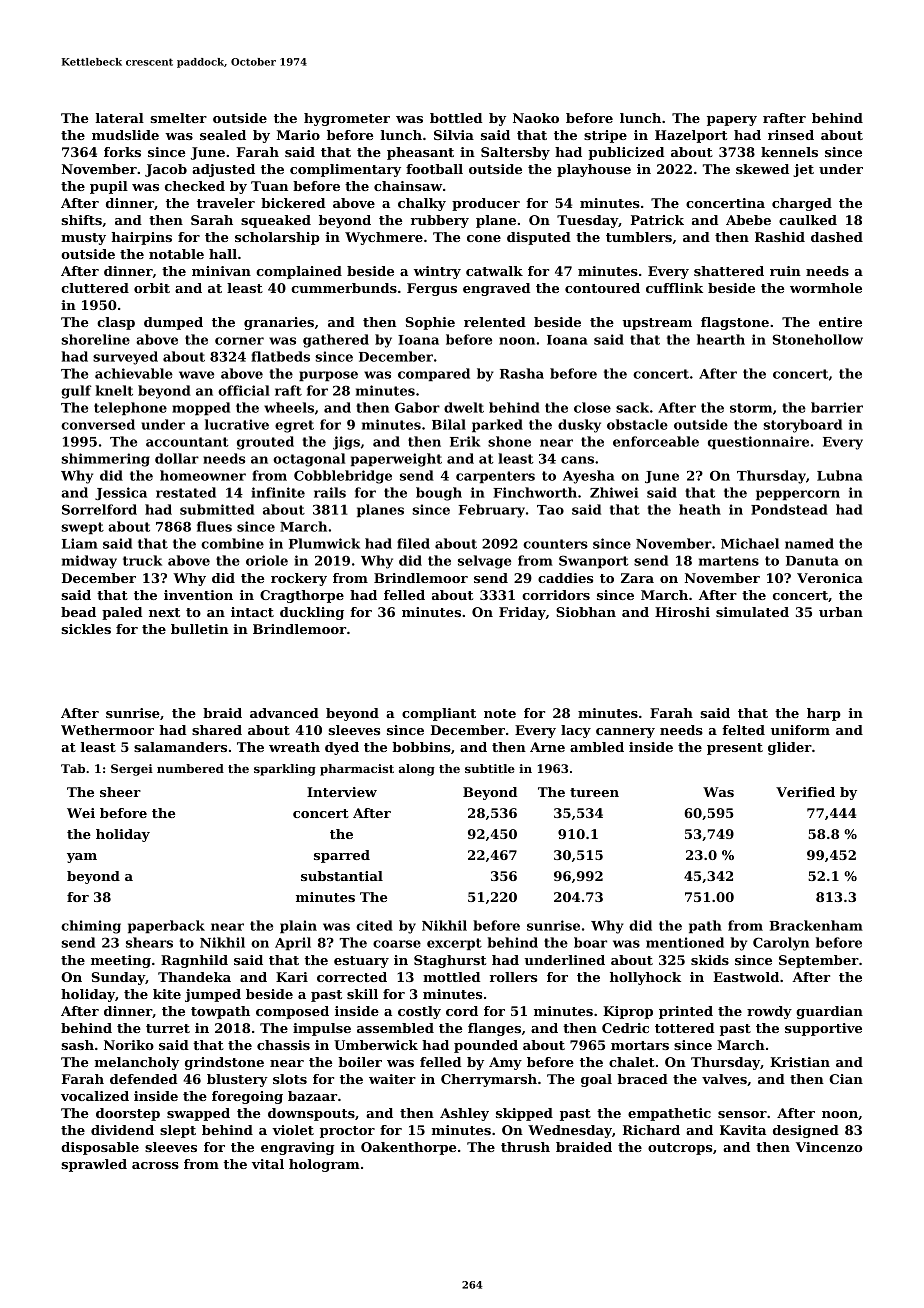  I want to click on storm, so click(751, 408).
